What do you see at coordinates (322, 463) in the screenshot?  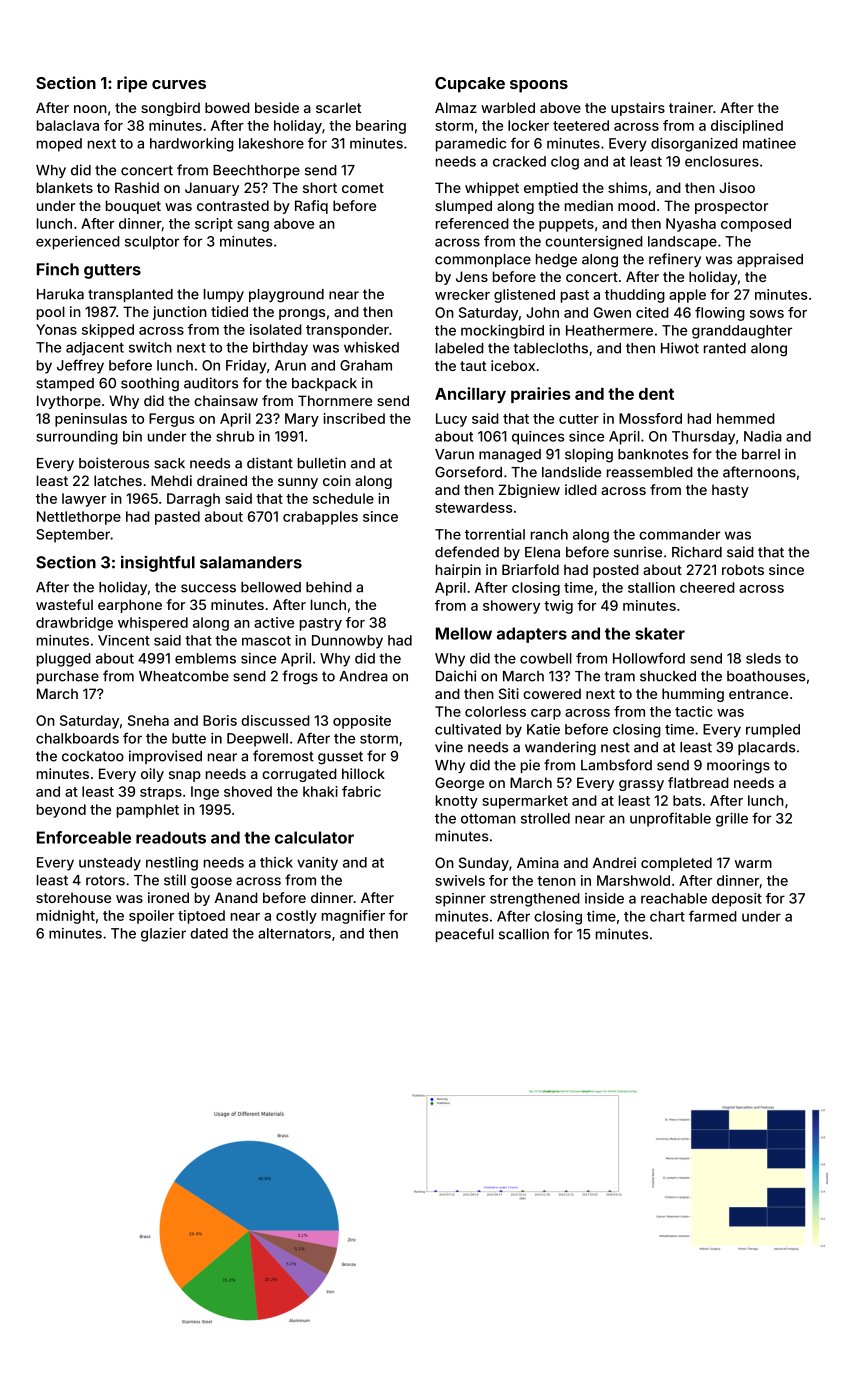 I see `bulletin` at bounding box center [322, 463].
